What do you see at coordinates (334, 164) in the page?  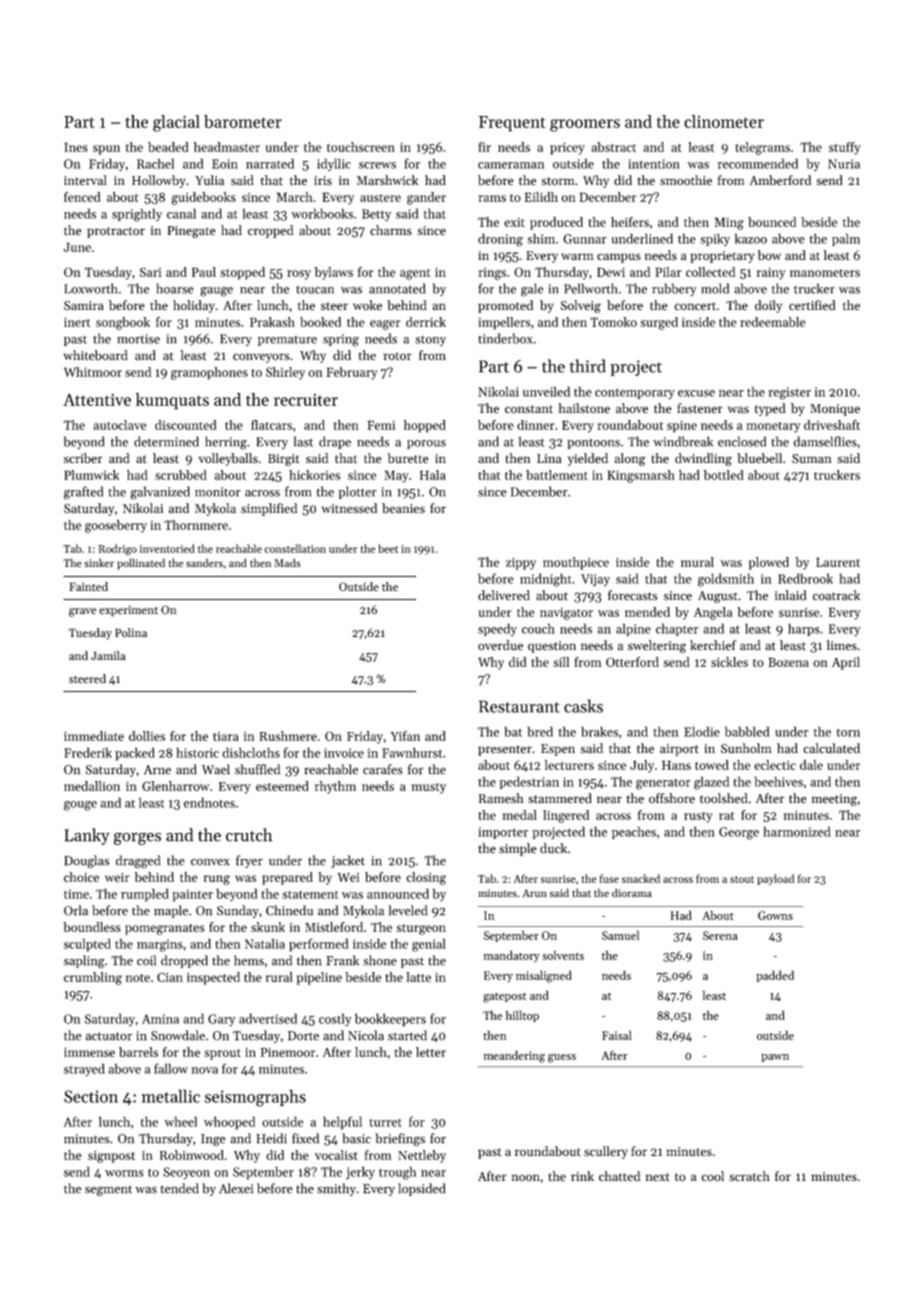 I see `idyllic` at bounding box center [334, 164].
